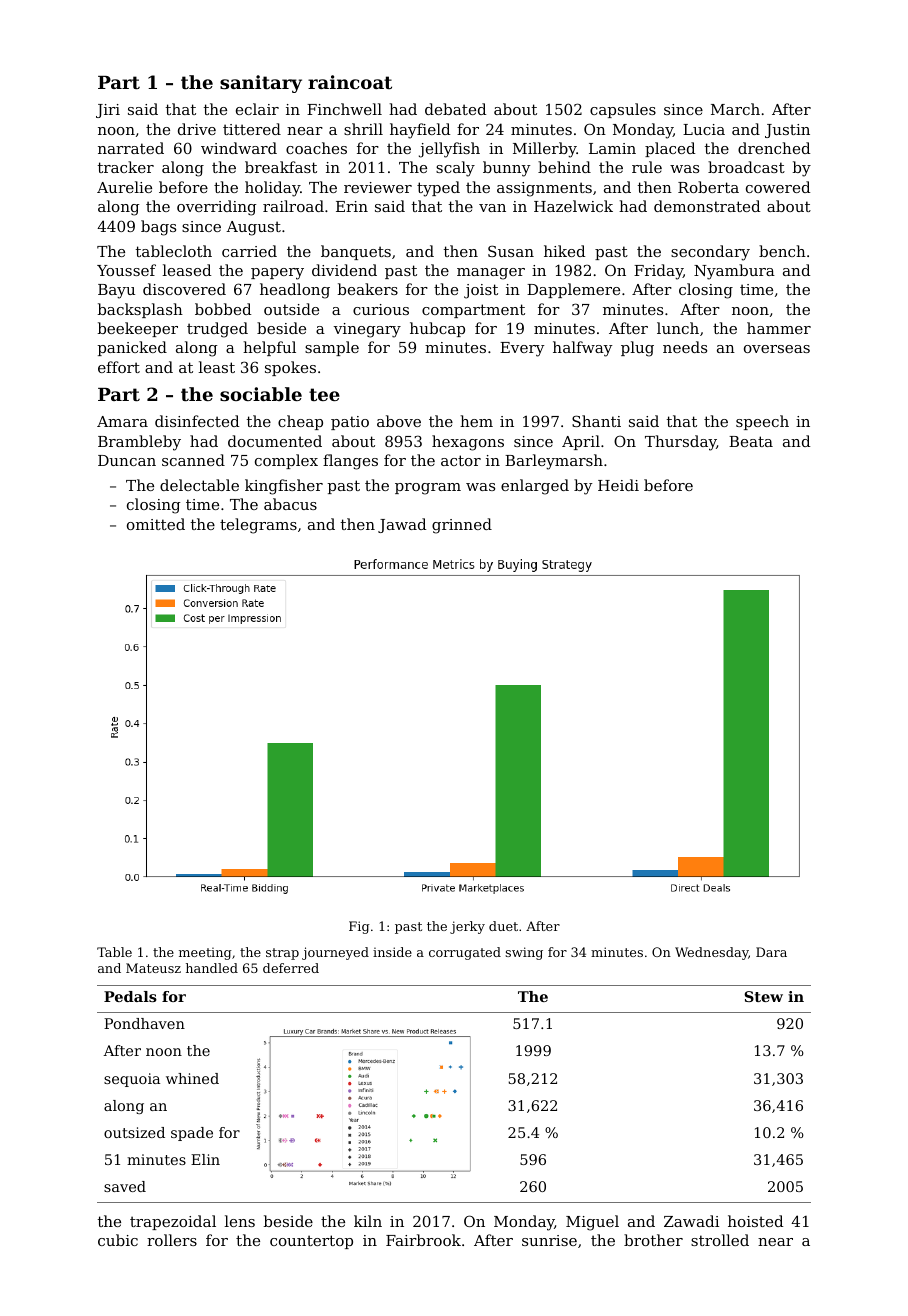 The width and height of the image is (908, 1316). Describe the element at coordinates (205, 954) in the image. I see `meeting` at that location.
